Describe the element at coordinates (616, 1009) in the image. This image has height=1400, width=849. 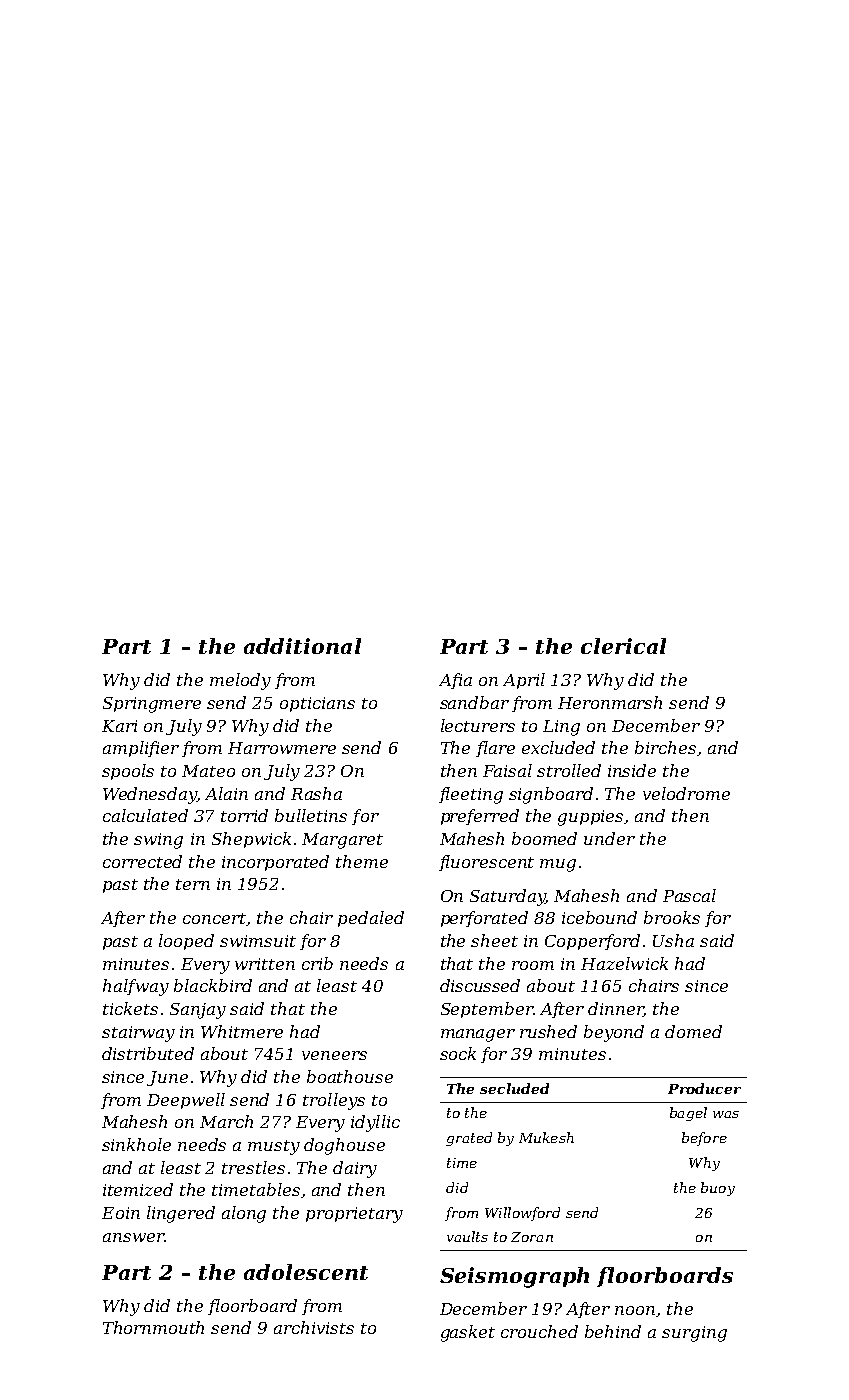
I see `dinner` at that location.
